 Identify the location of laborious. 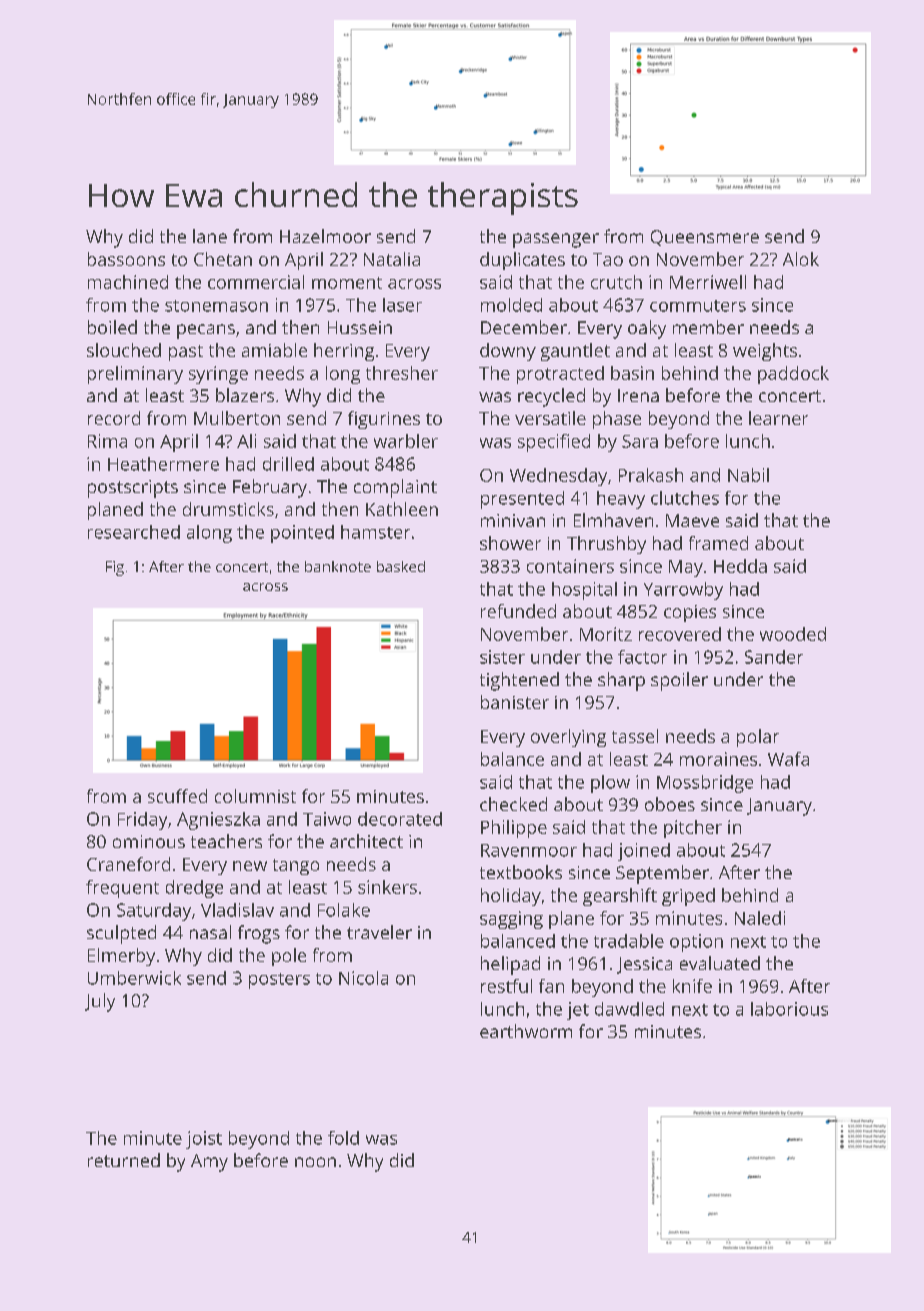
(789, 1009).
